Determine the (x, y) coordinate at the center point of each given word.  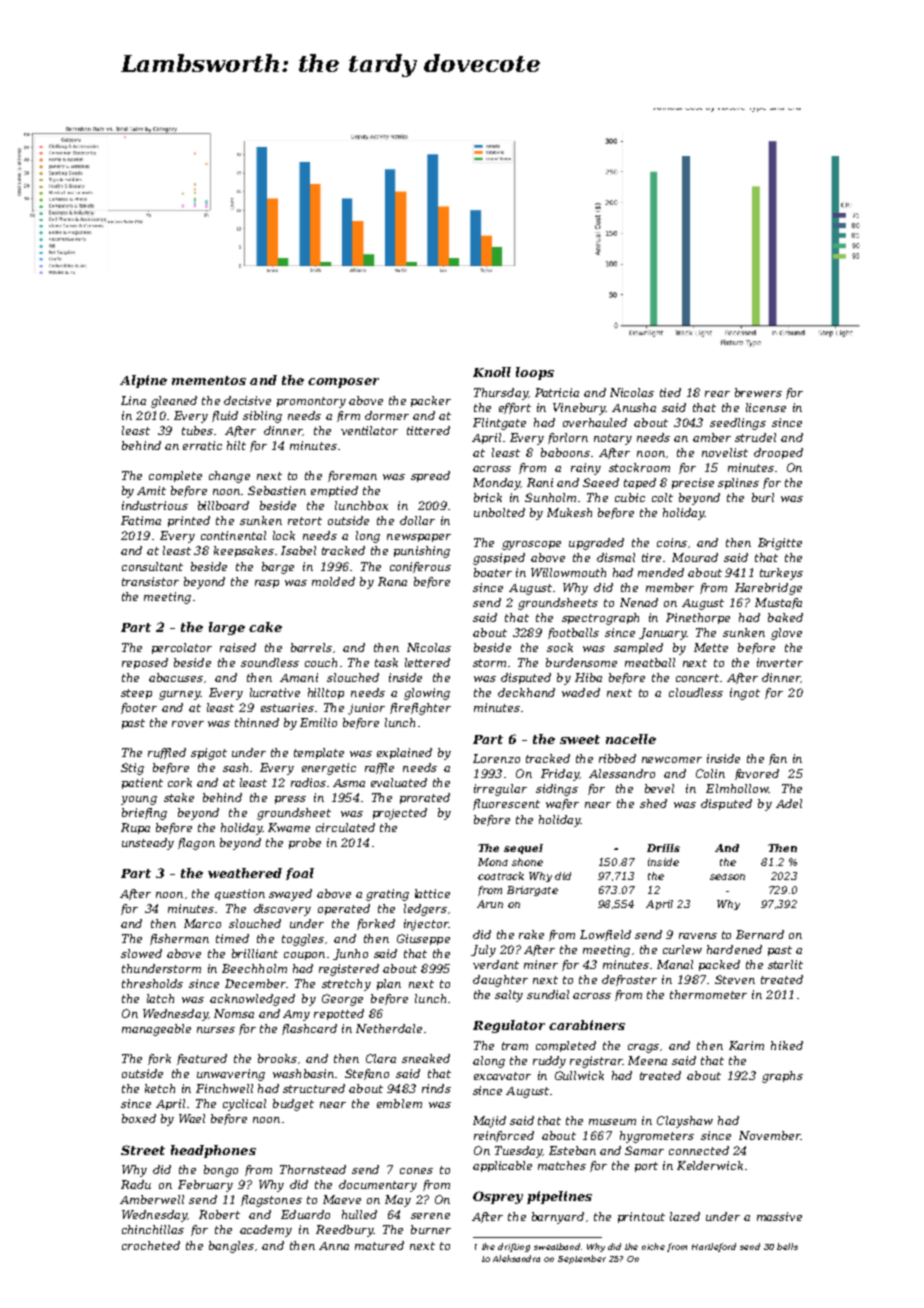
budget (293, 1105)
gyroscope (531, 545)
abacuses (176, 677)
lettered (427, 662)
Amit (151, 490)
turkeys (781, 574)
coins (672, 542)
